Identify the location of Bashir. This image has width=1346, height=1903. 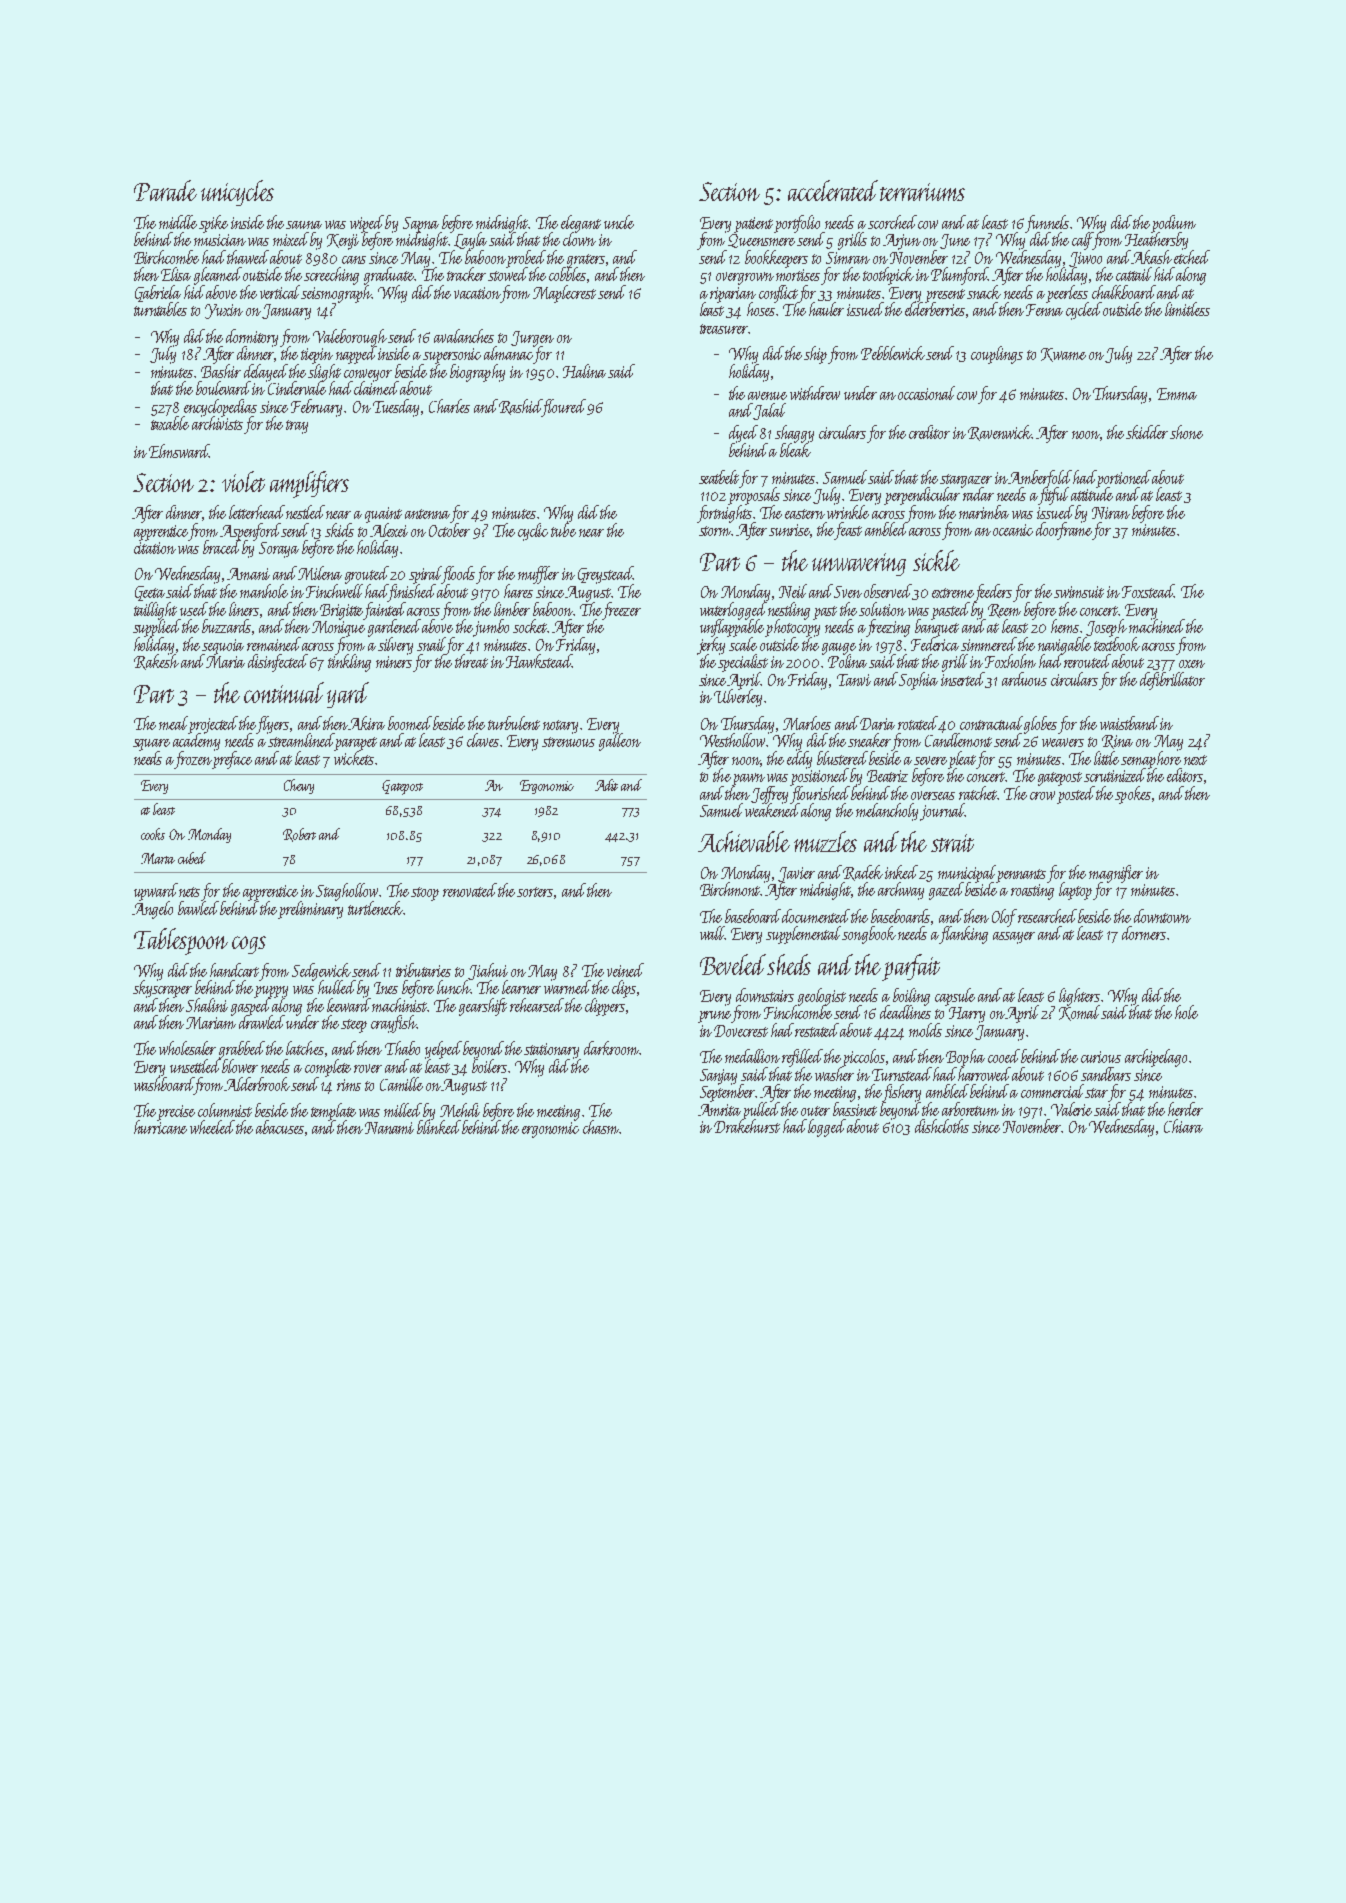
(221, 371).
